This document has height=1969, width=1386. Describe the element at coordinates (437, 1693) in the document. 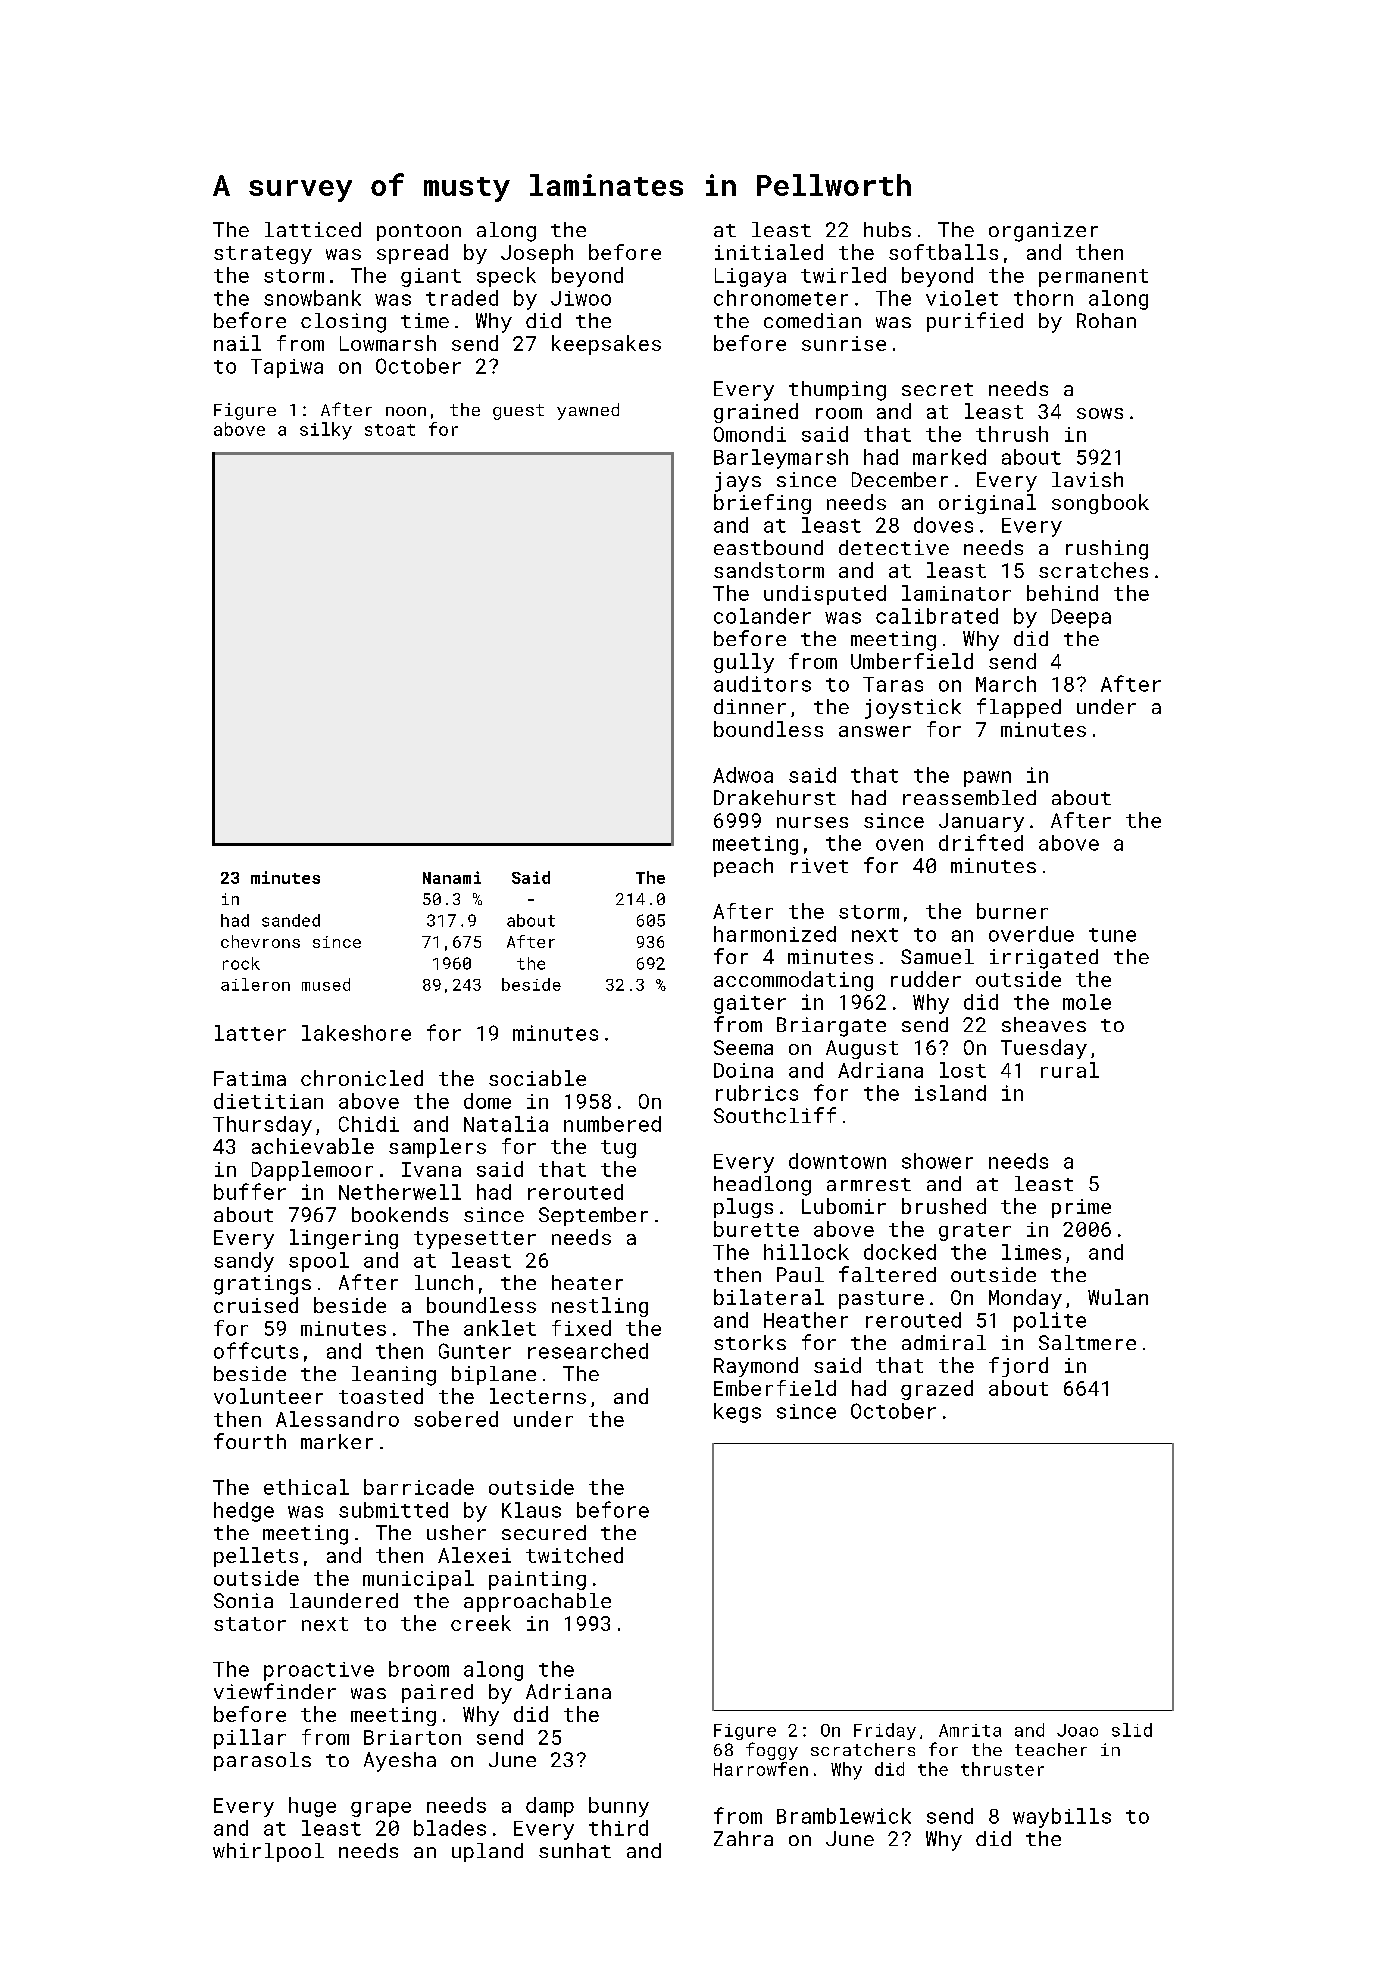

I see `paired` at that location.
